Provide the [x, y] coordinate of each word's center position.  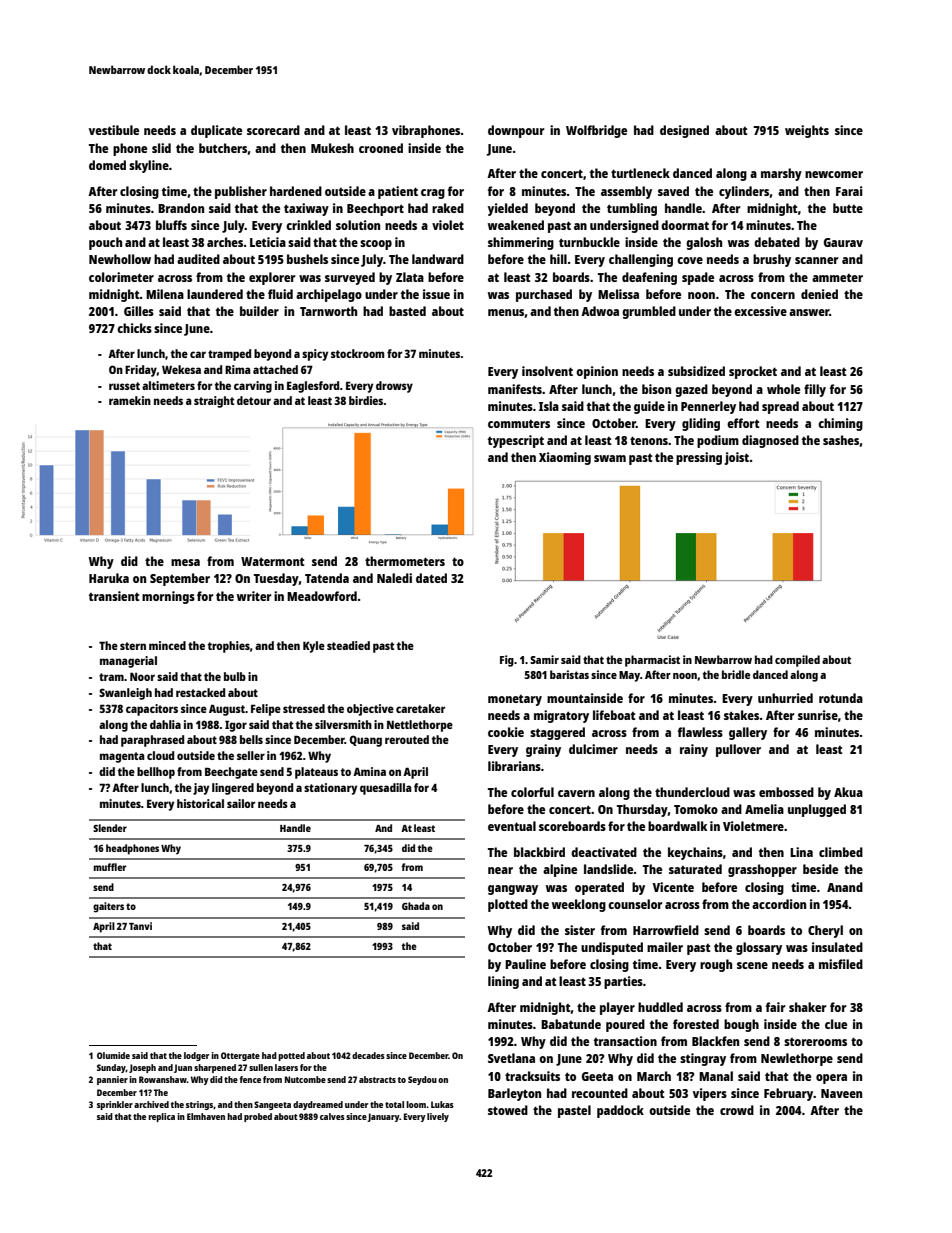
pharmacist [652, 661]
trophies [229, 647]
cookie [506, 732]
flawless [700, 732]
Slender [110, 828]
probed [258, 1117]
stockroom [357, 353]
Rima [238, 369]
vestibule [114, 130]
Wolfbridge [596, 131]
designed [684, 131]
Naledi [394, 578]
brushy [772, 260]
